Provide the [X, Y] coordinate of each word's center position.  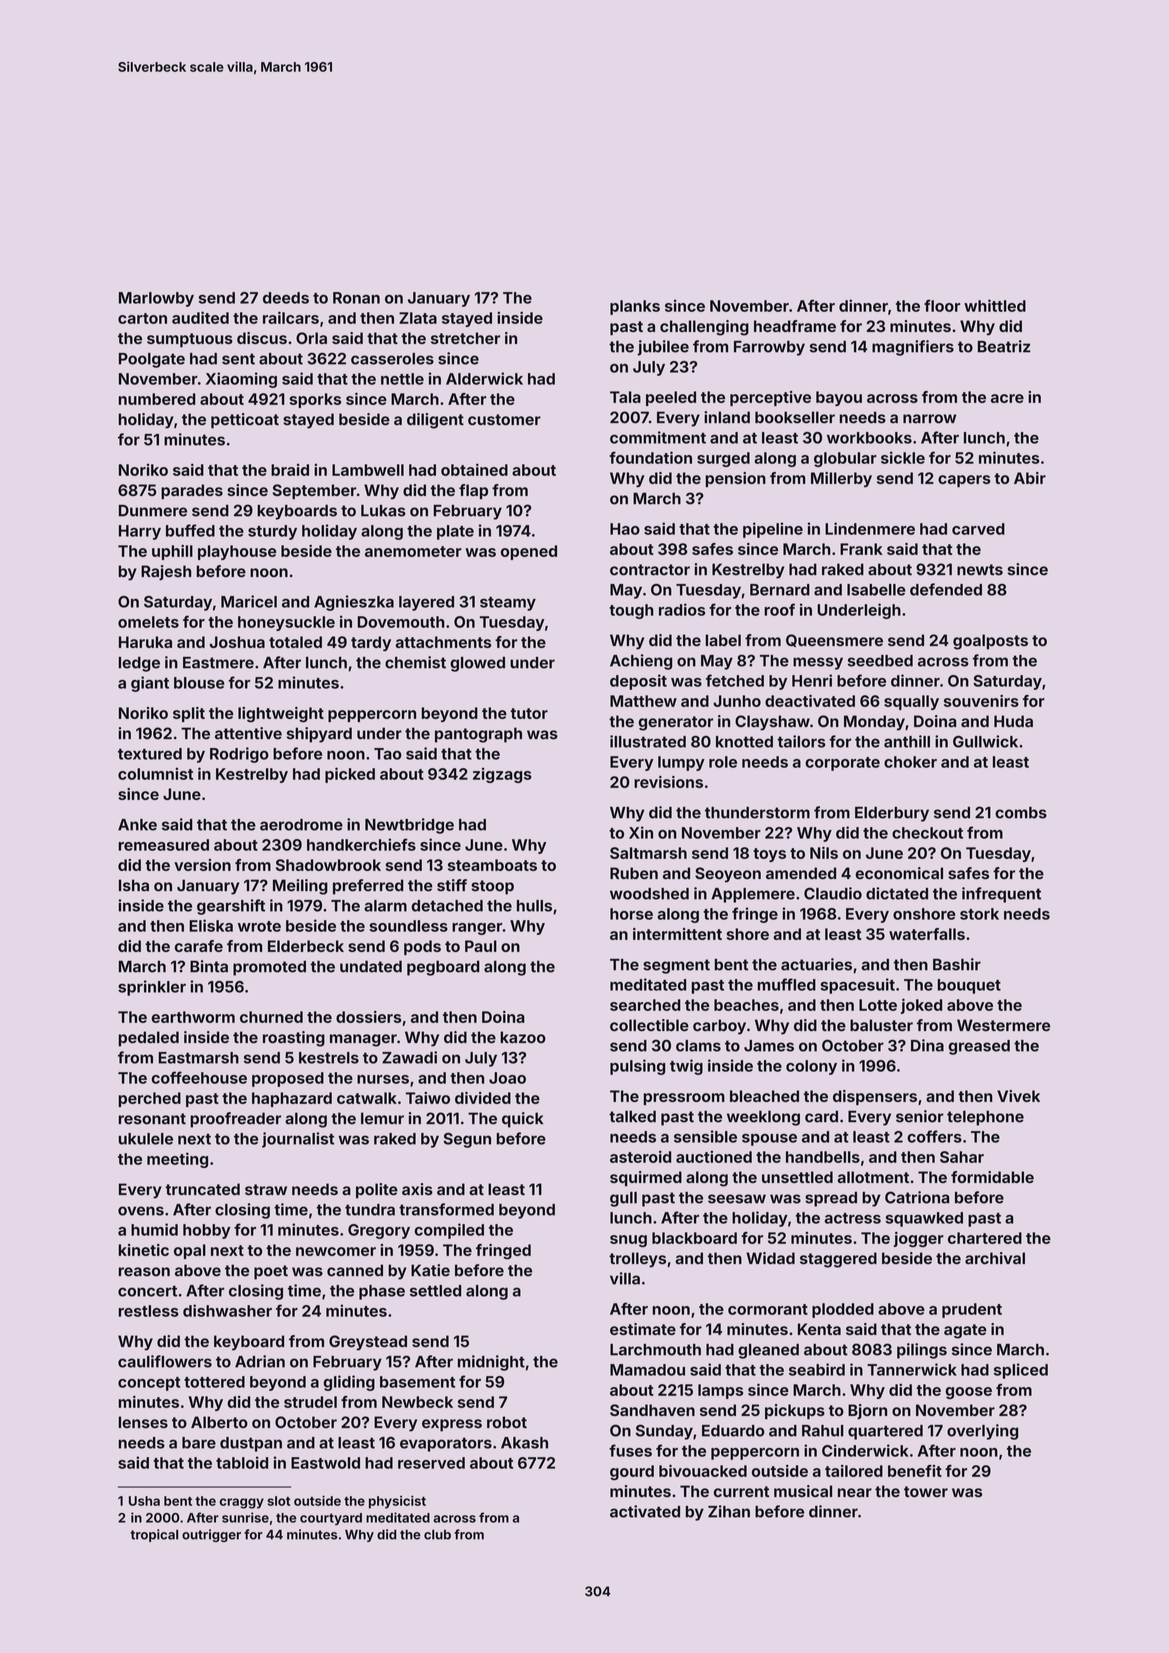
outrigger [211, 1535]
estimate [643, 1329]
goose [968, 1393]
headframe [795, 326]
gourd [632, 1472]
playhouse [237, 552]
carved [978, 529]
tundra [370, 1210]
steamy [508, 604]
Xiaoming [241, 380]
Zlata [418, 318]
